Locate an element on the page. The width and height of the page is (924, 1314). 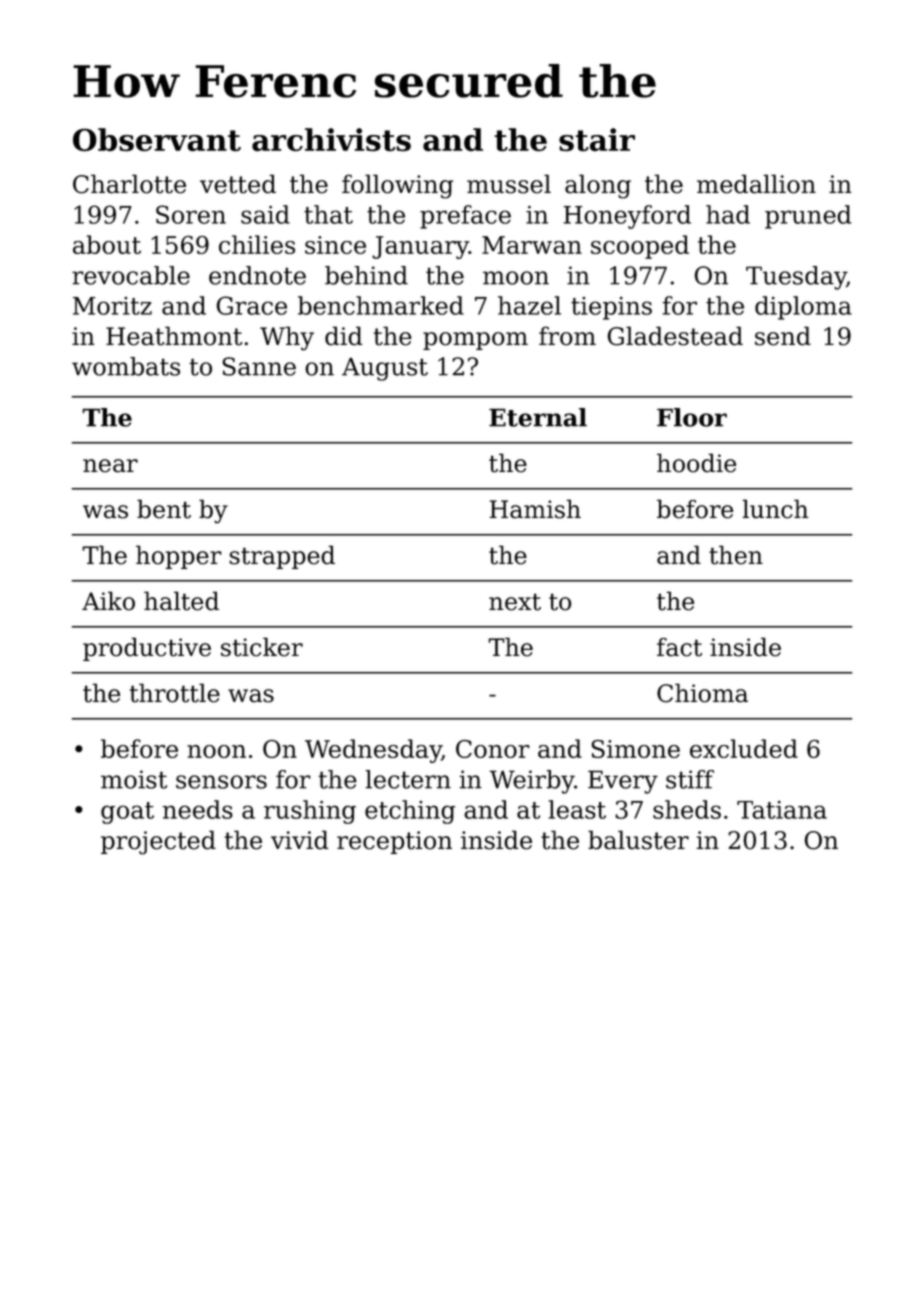
Sanne is located at coordinates (259, 366).
